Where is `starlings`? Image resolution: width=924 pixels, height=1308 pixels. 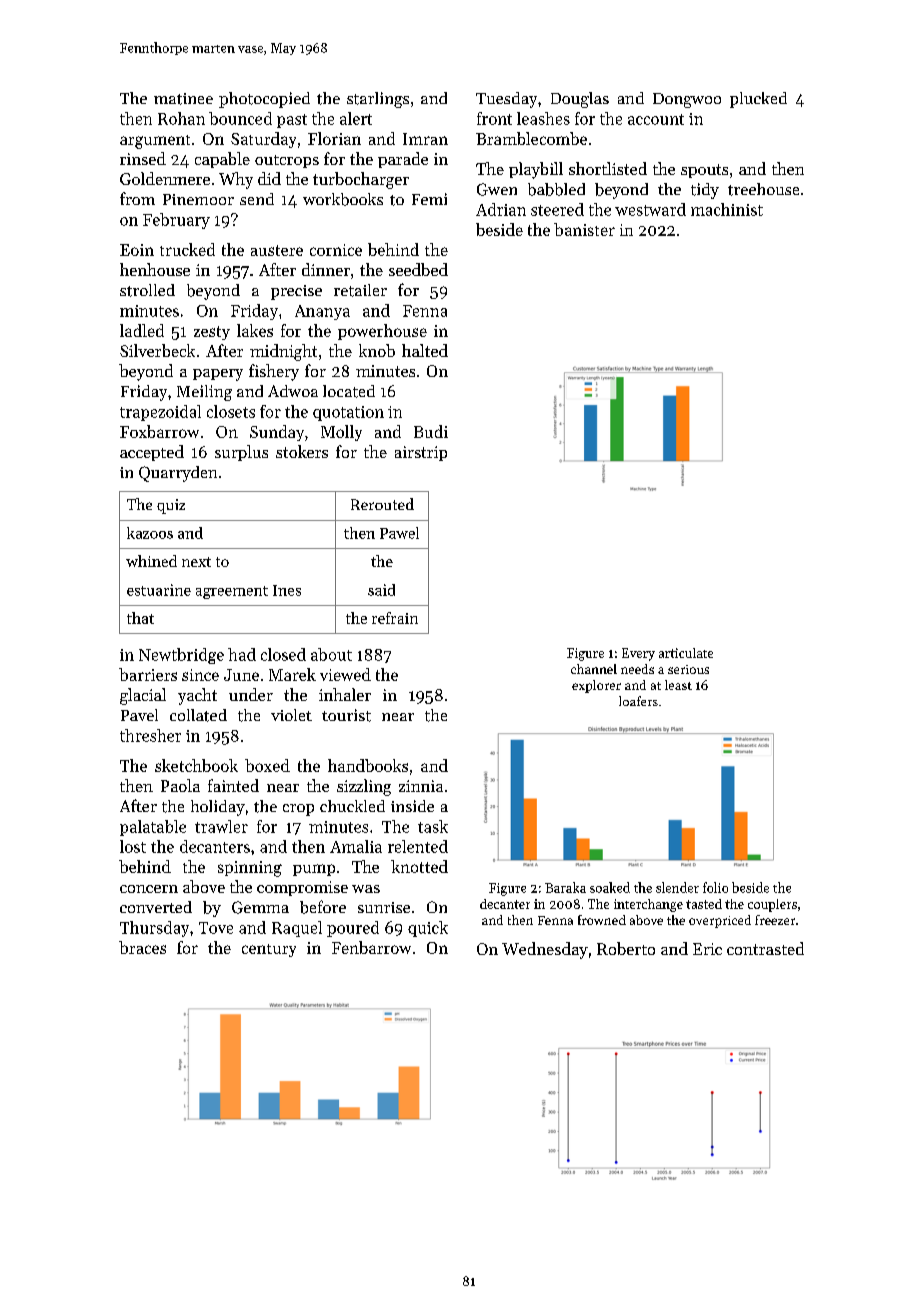
starlings is located at coordinates (378, 100).
